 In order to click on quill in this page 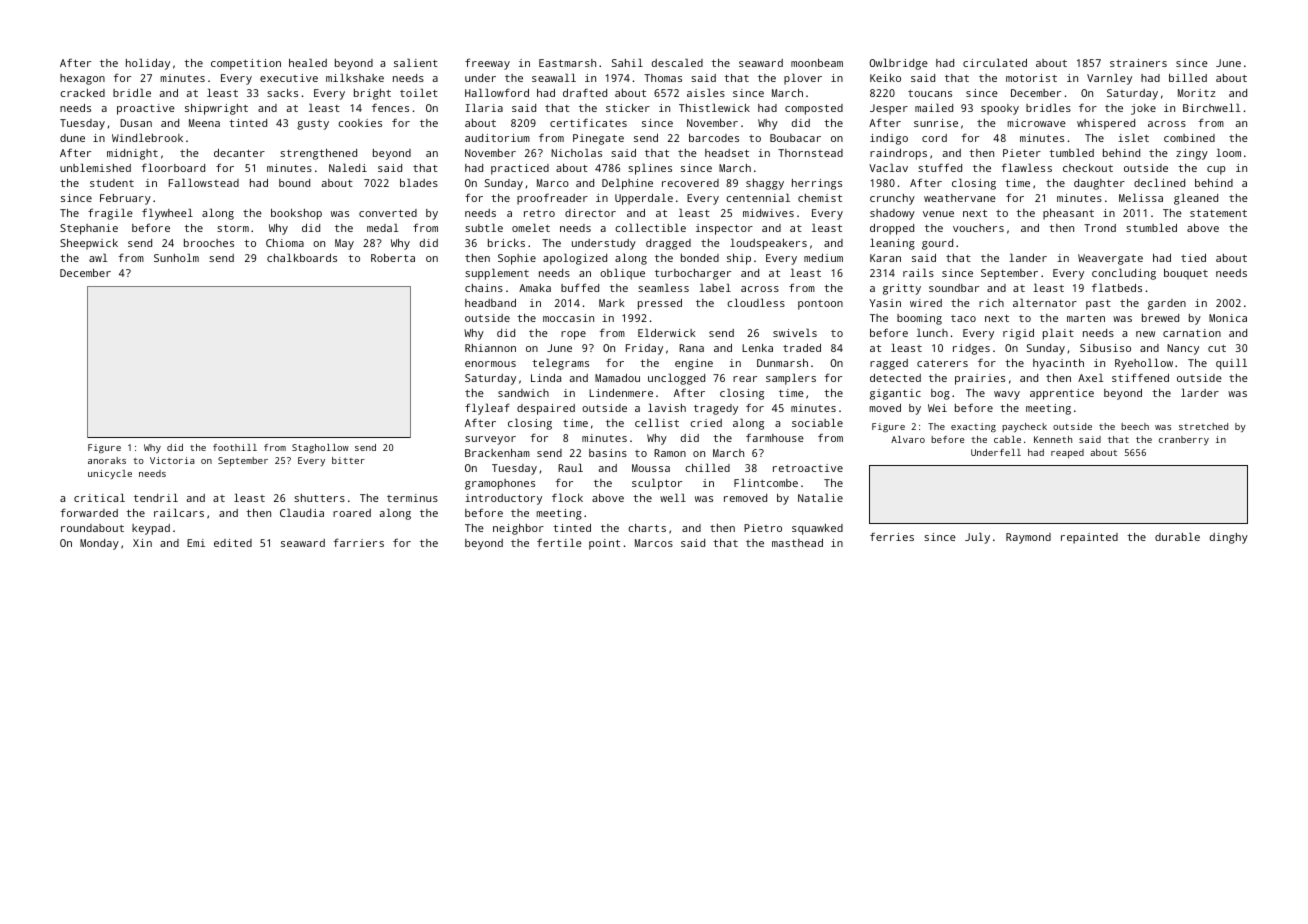, I will do `click(1231, 364)`.
